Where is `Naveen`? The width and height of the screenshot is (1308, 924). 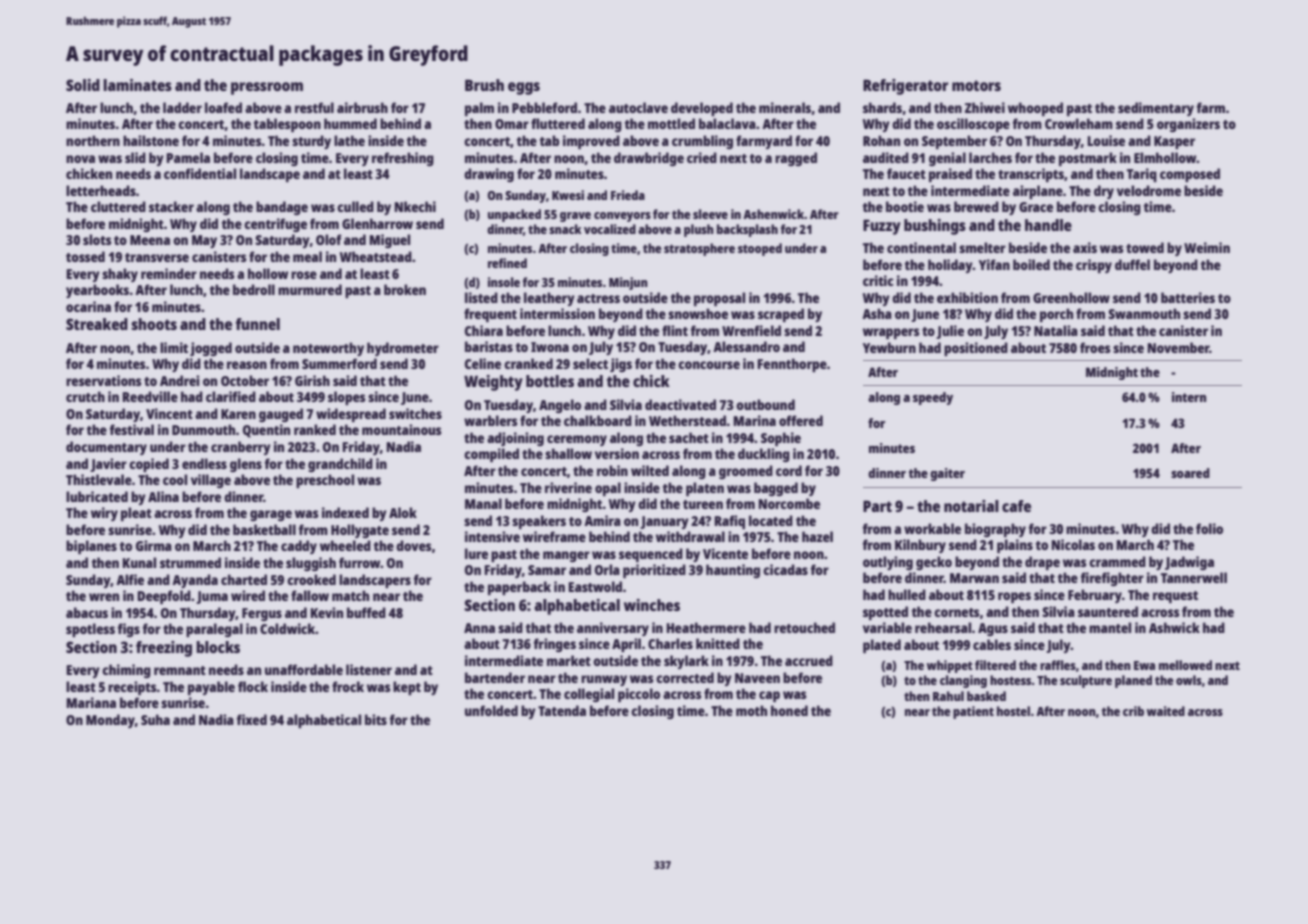 Naveen is located at coordinates (757, 678).
